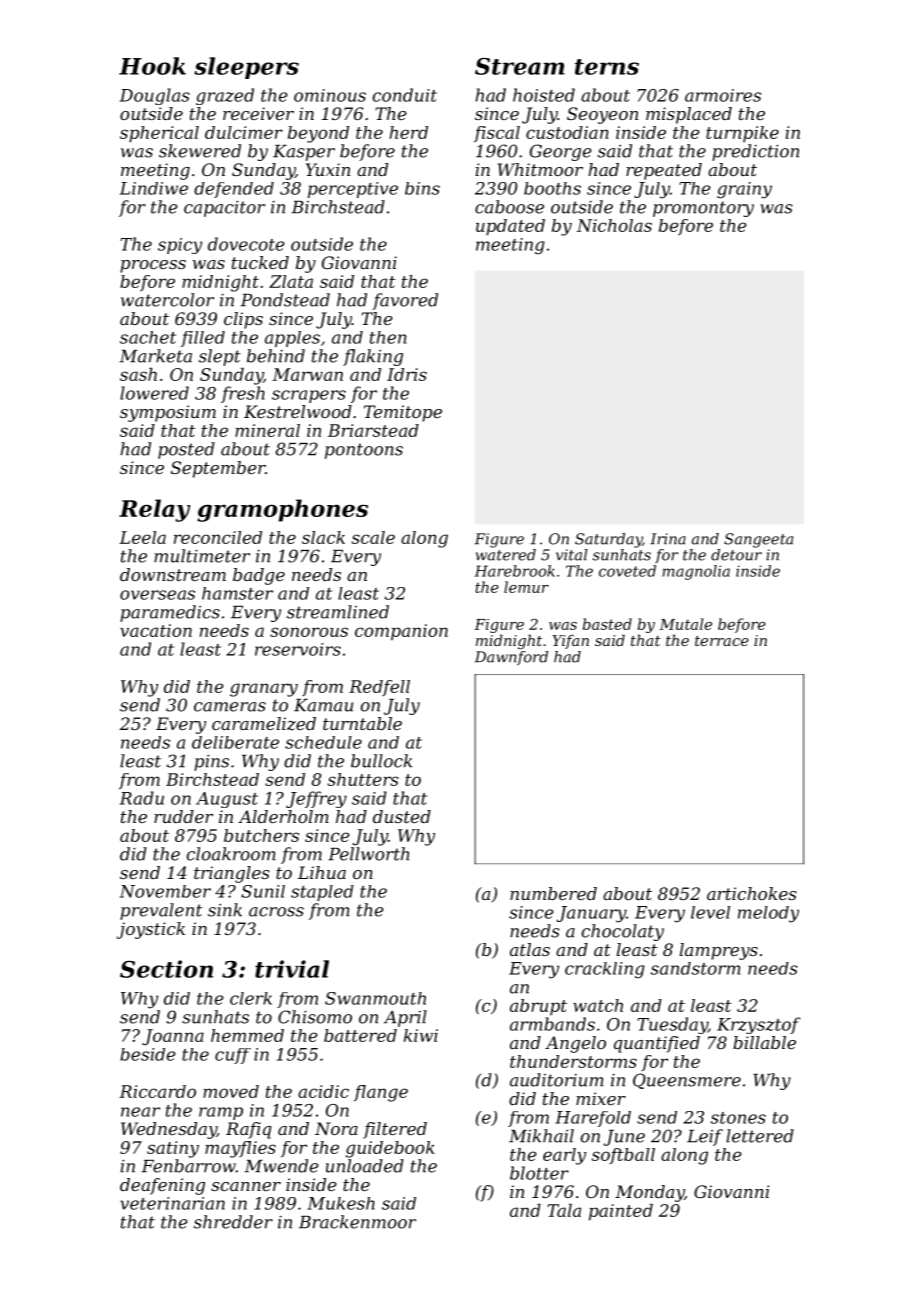 The width and height of the document is (924, 1308). What do you see at coordinates (405, 95) in the document?
I see `conduit` at bounding box center [405, 95].
